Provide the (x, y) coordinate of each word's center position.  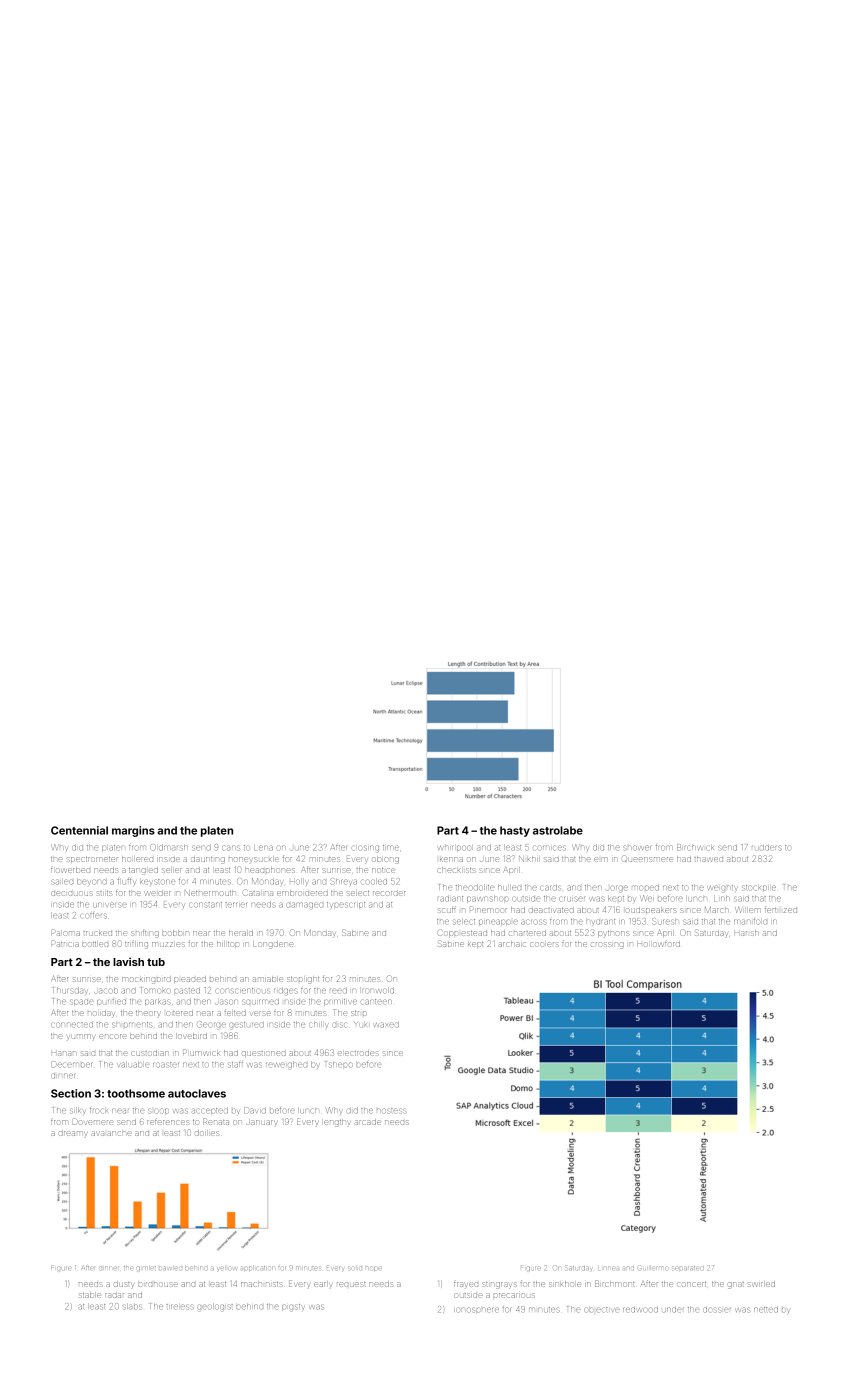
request (351, 1284)
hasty (515, 831)
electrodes (358, 1053)
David (255, 1110)
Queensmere (647, 859)
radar (114, 1295)
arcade (368, 1122)
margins (133, 831)
